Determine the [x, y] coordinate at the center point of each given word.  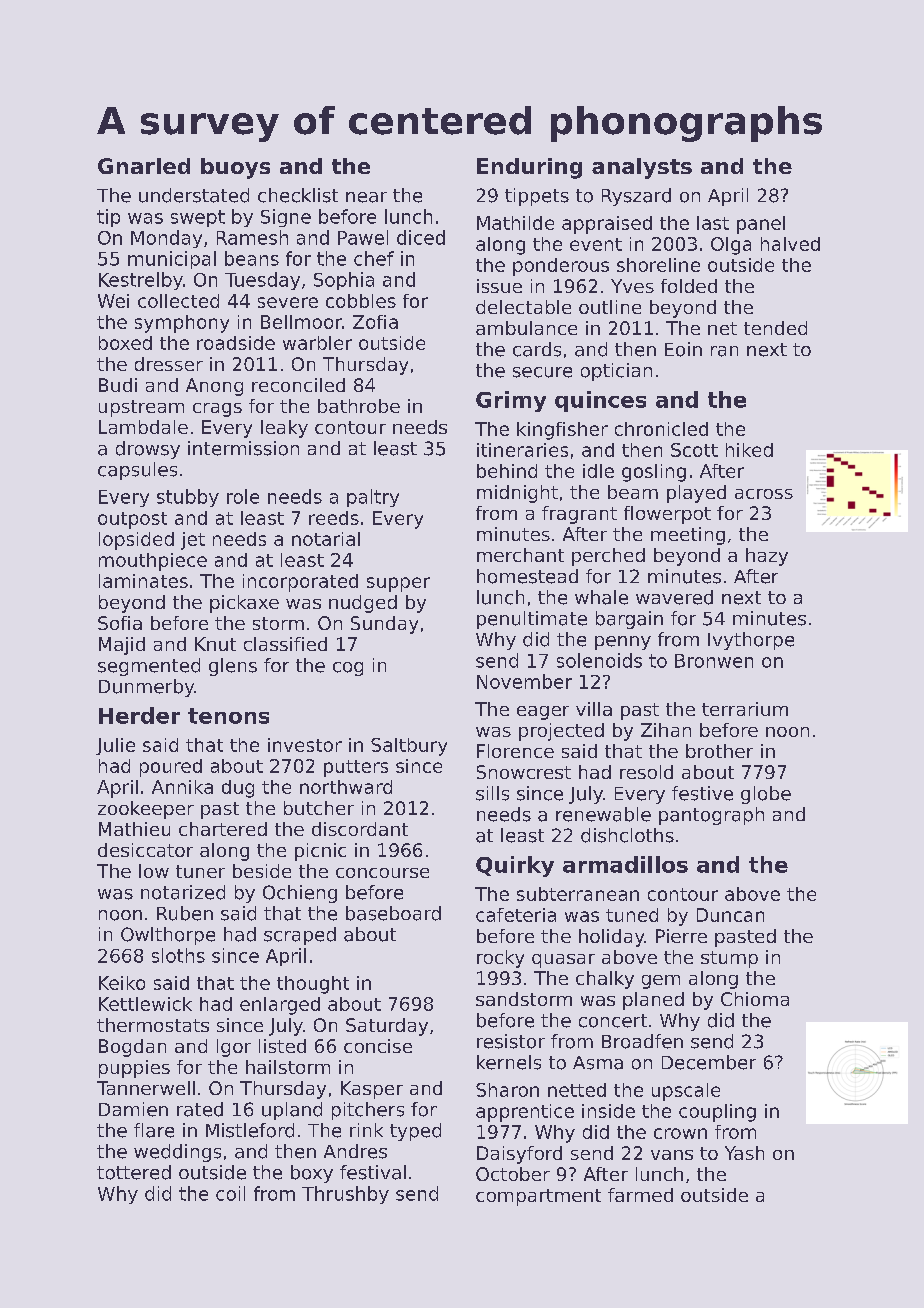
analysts [642, 168]
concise [378, 1046]
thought [313, 985]
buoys [235, 168]
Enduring [529, 168]
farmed [640, 1195]
